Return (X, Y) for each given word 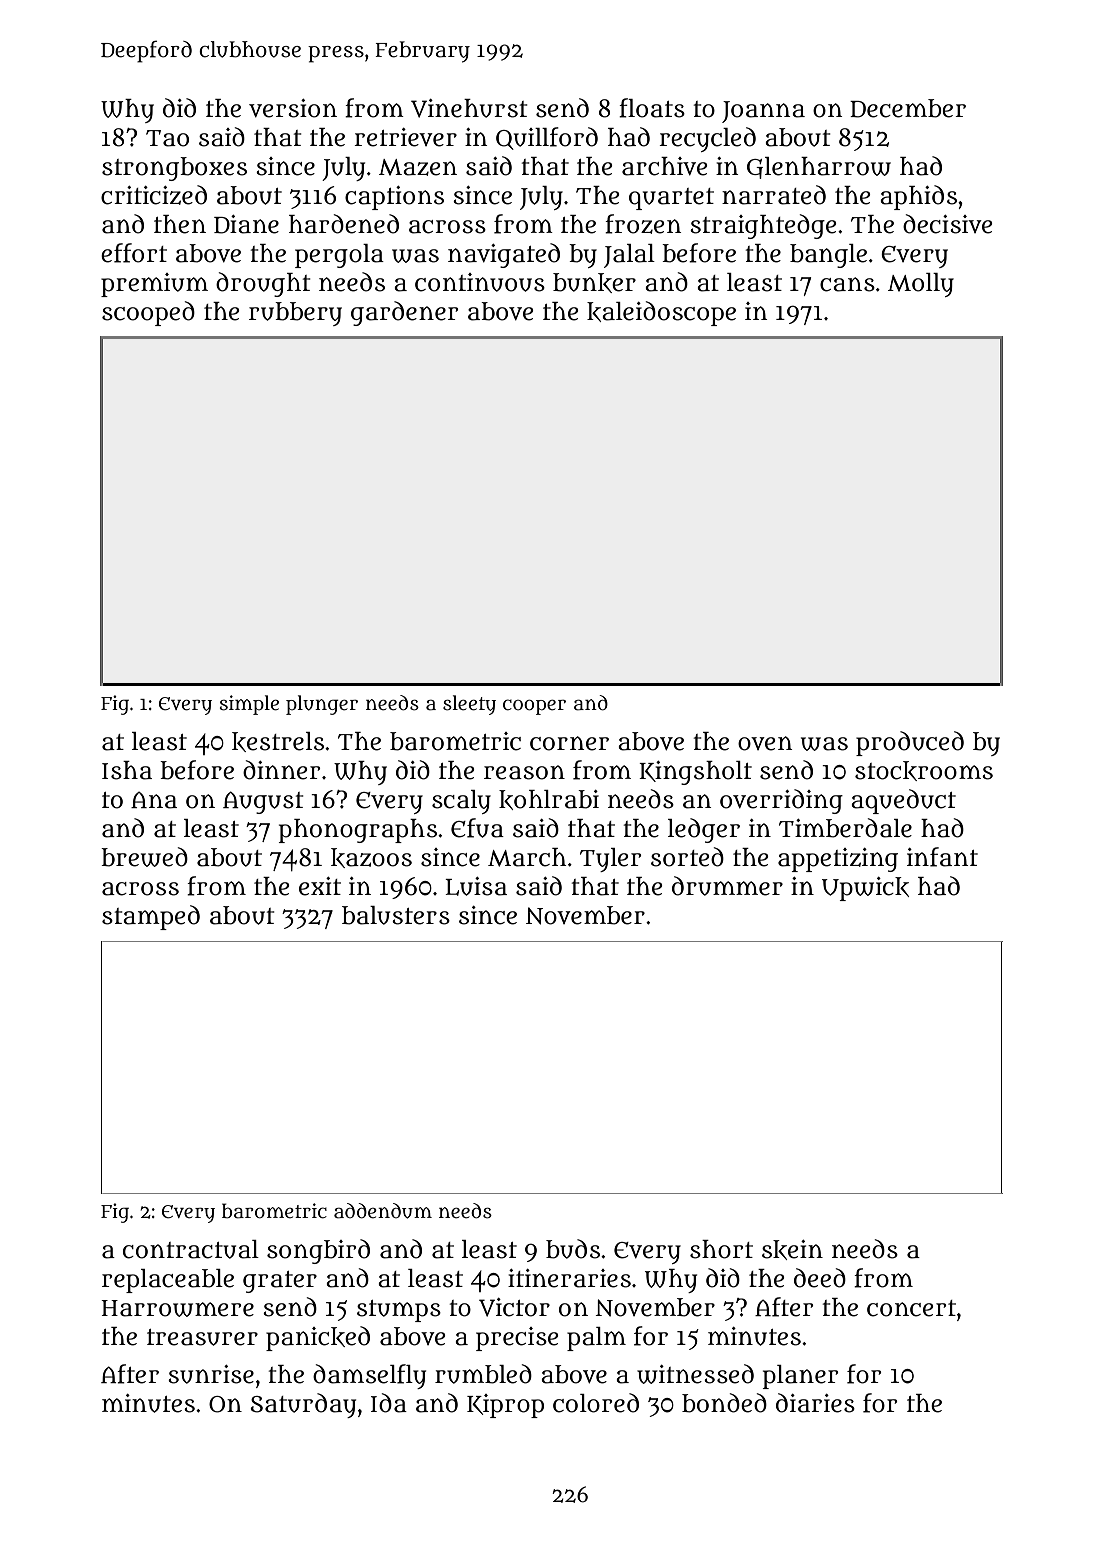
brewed (144, 857)
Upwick (865, 889)
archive (664, 166)
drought (263, 284)
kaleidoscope (661, 313)
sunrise (211, 1374)
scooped (148, 313)
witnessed (695, 1374)
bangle (828, 256)
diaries (815, 1403)
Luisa (476, 886)
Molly (921, 285)
